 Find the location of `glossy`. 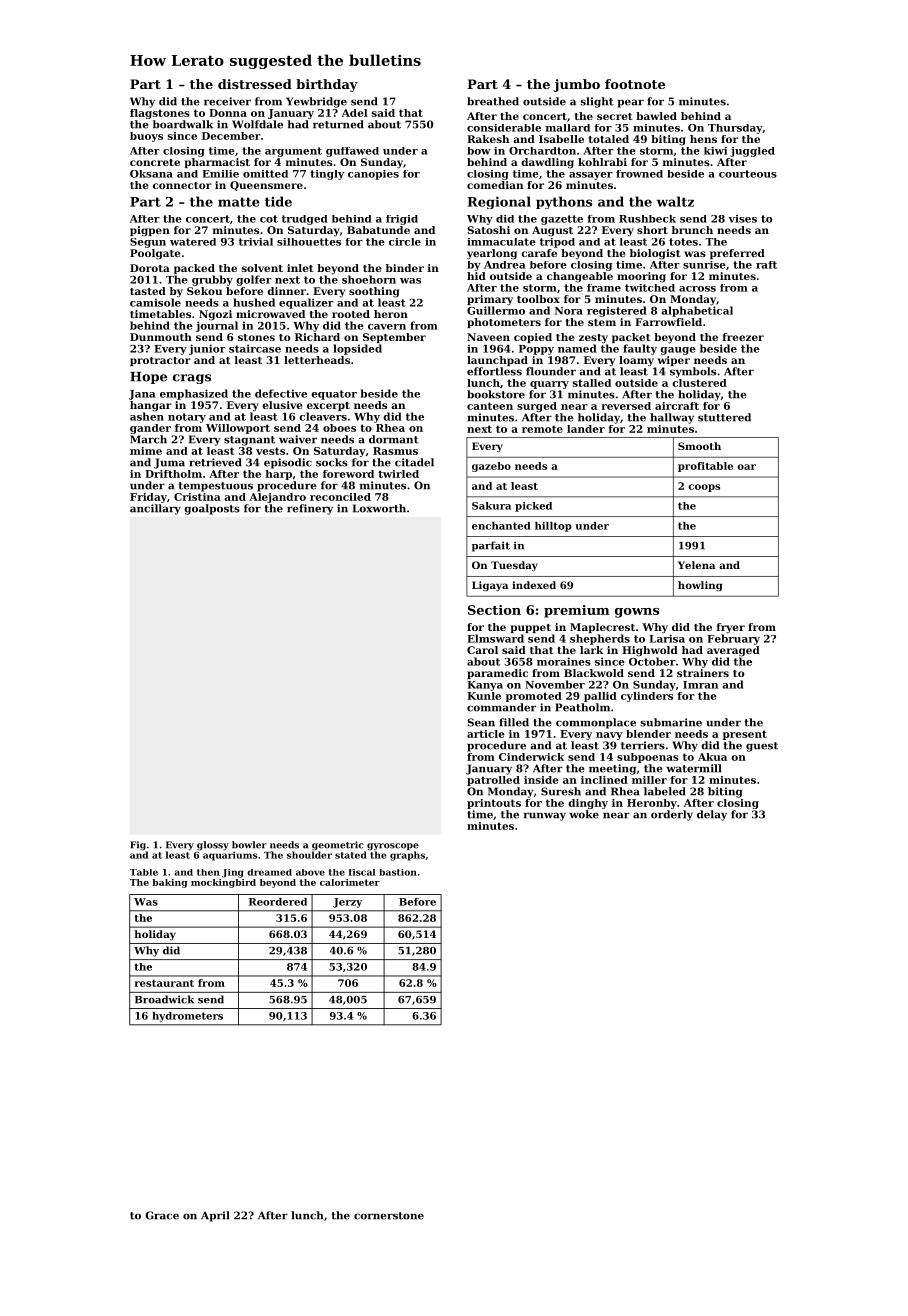

glossy is located at coordinates (213, 846).
